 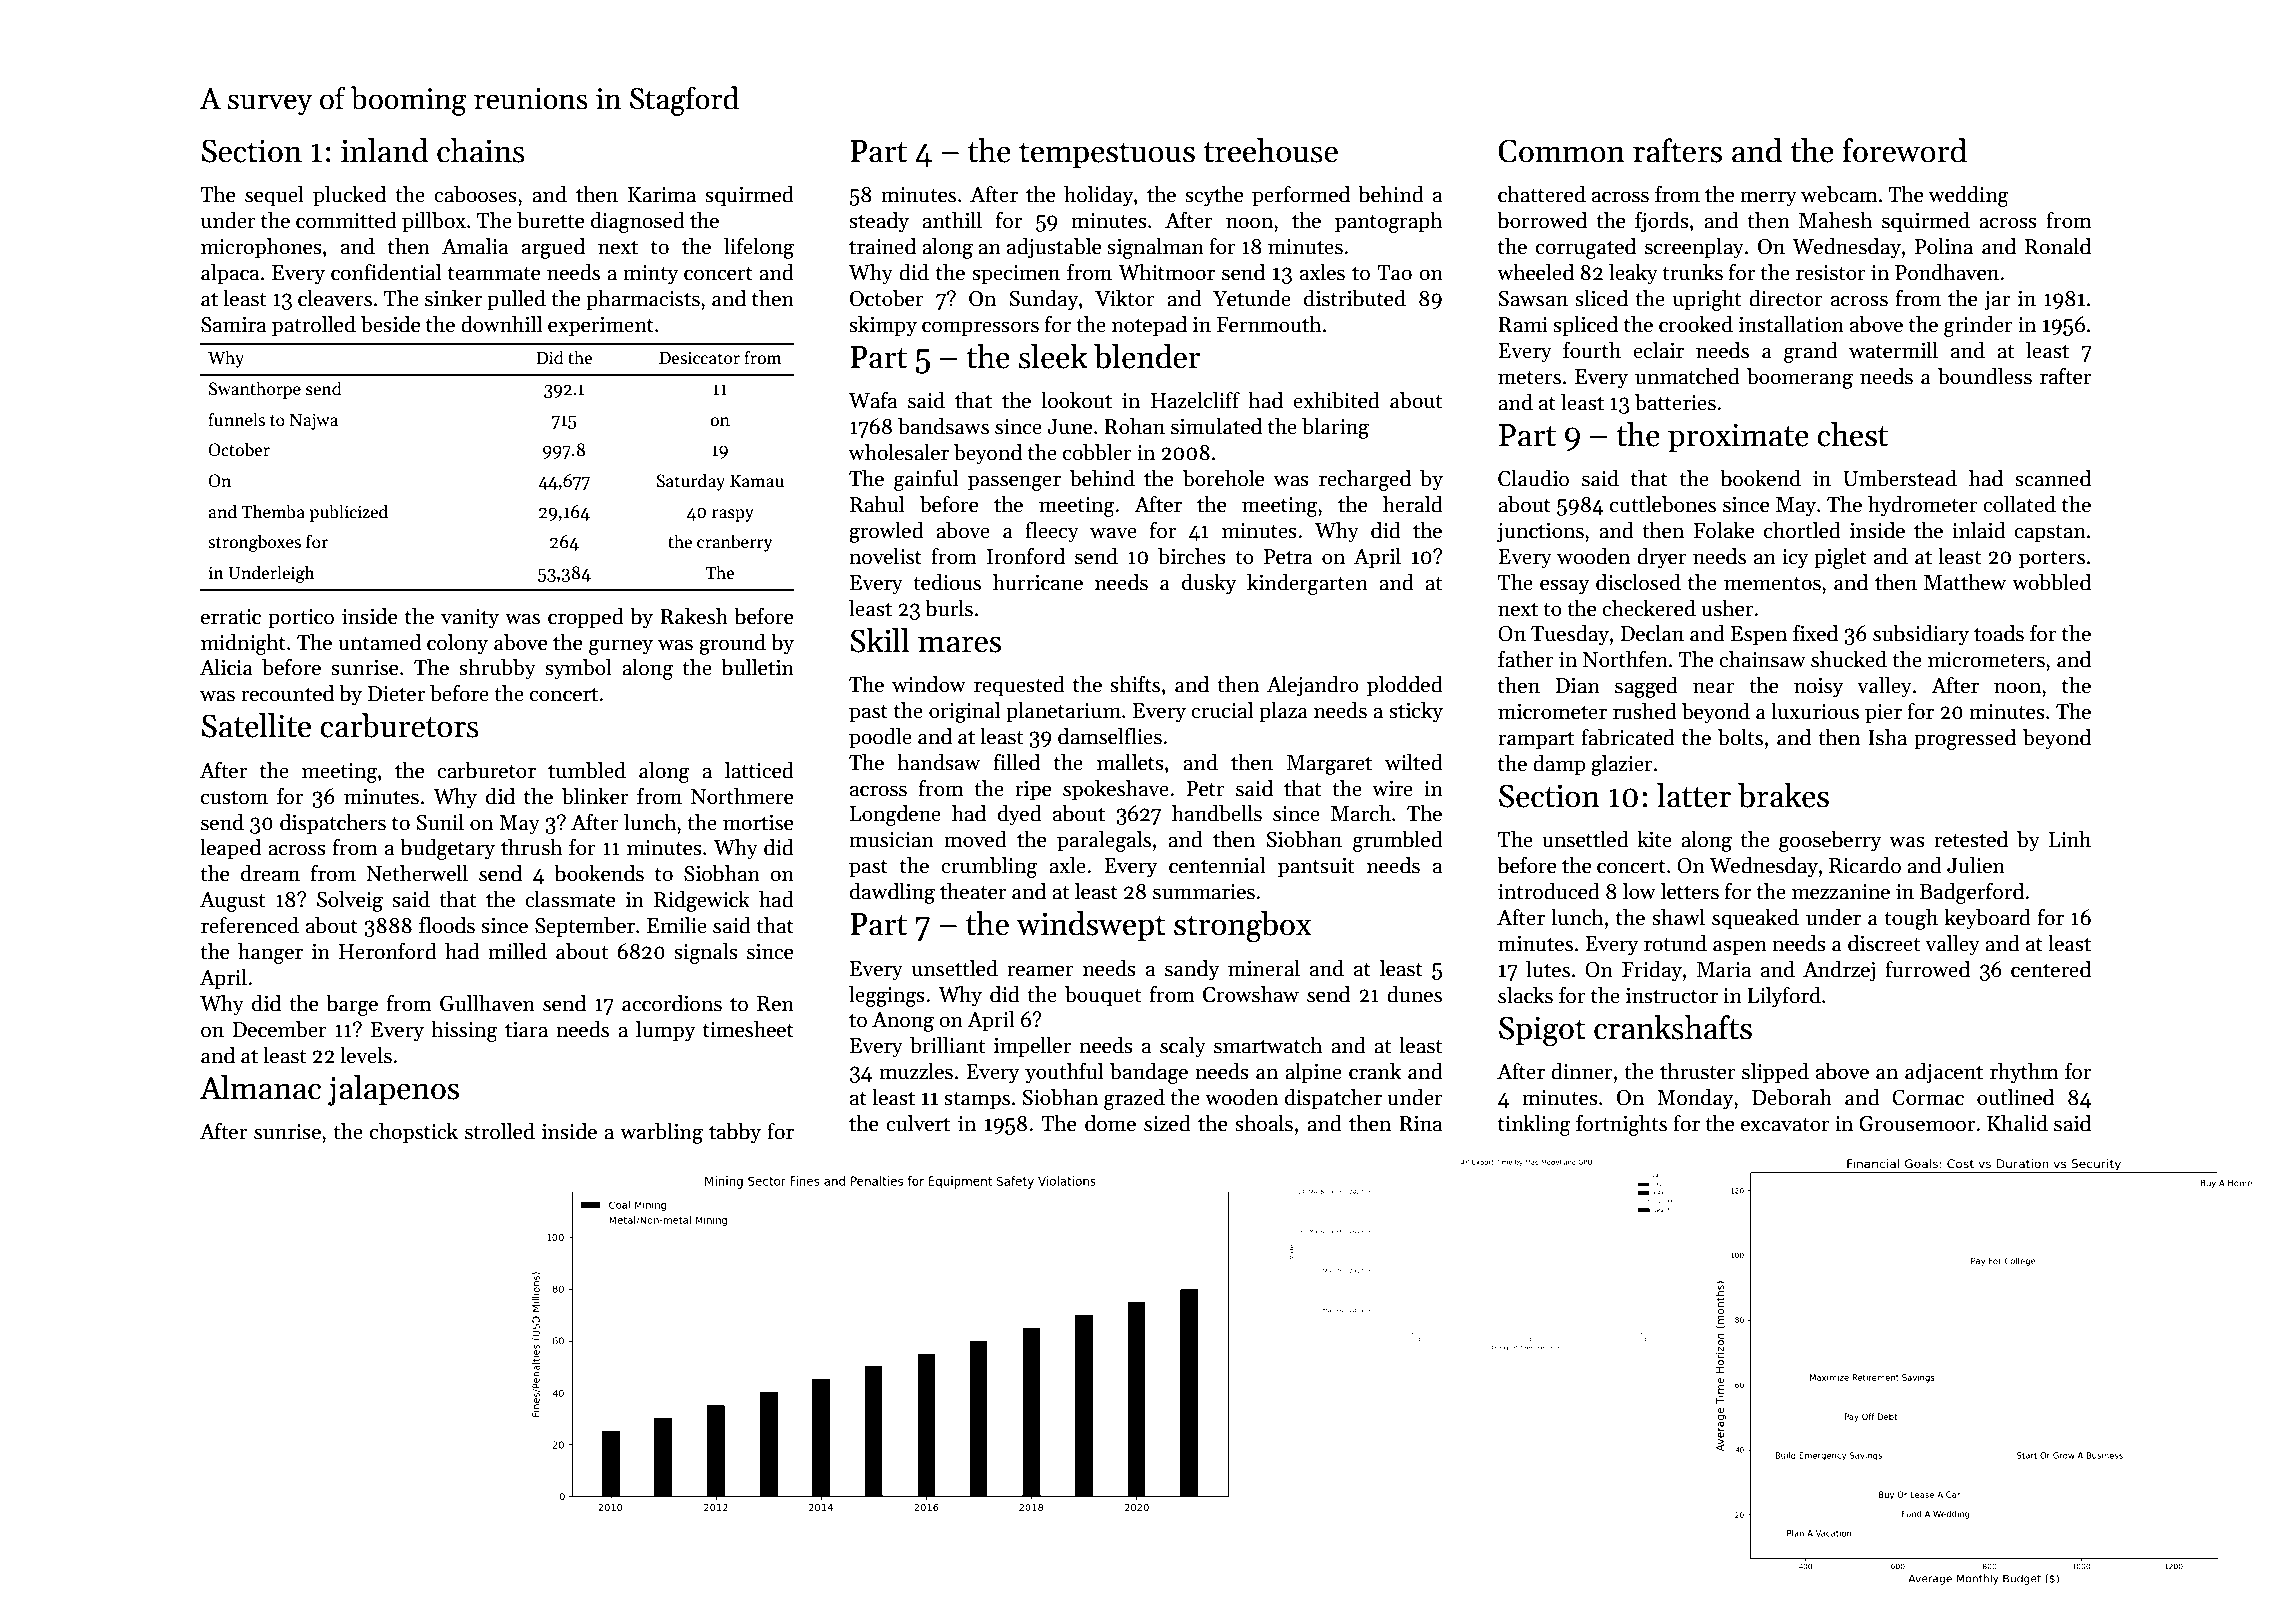 What do you see at coordinates (1313, 1073) in the page?
I see `alpine` at bounding box center [1313, 1073].
